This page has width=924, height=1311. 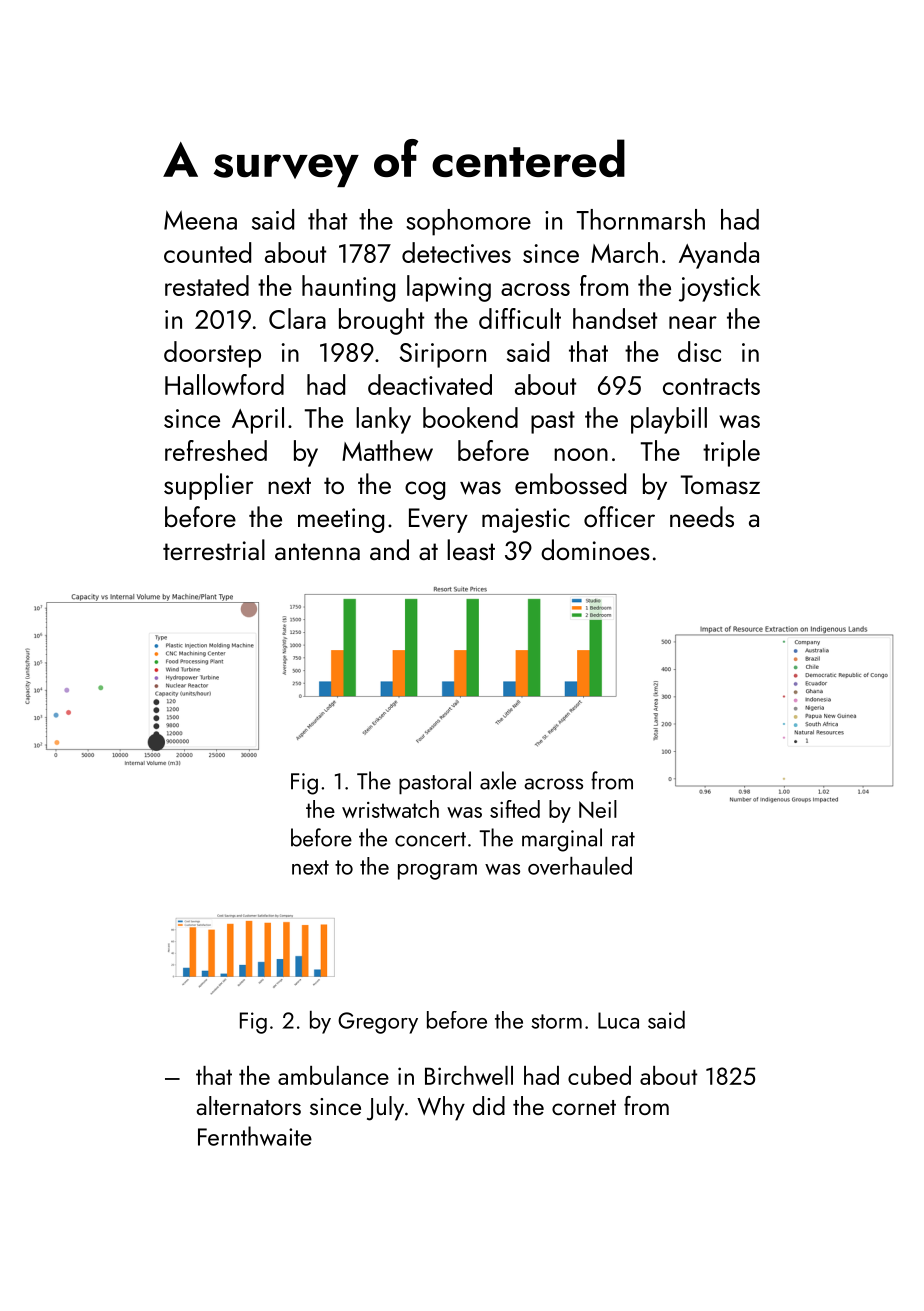 What do you see at coordinates (390, 809) in the page?
I see `wristwatch` at bounding box center [390, 809].
